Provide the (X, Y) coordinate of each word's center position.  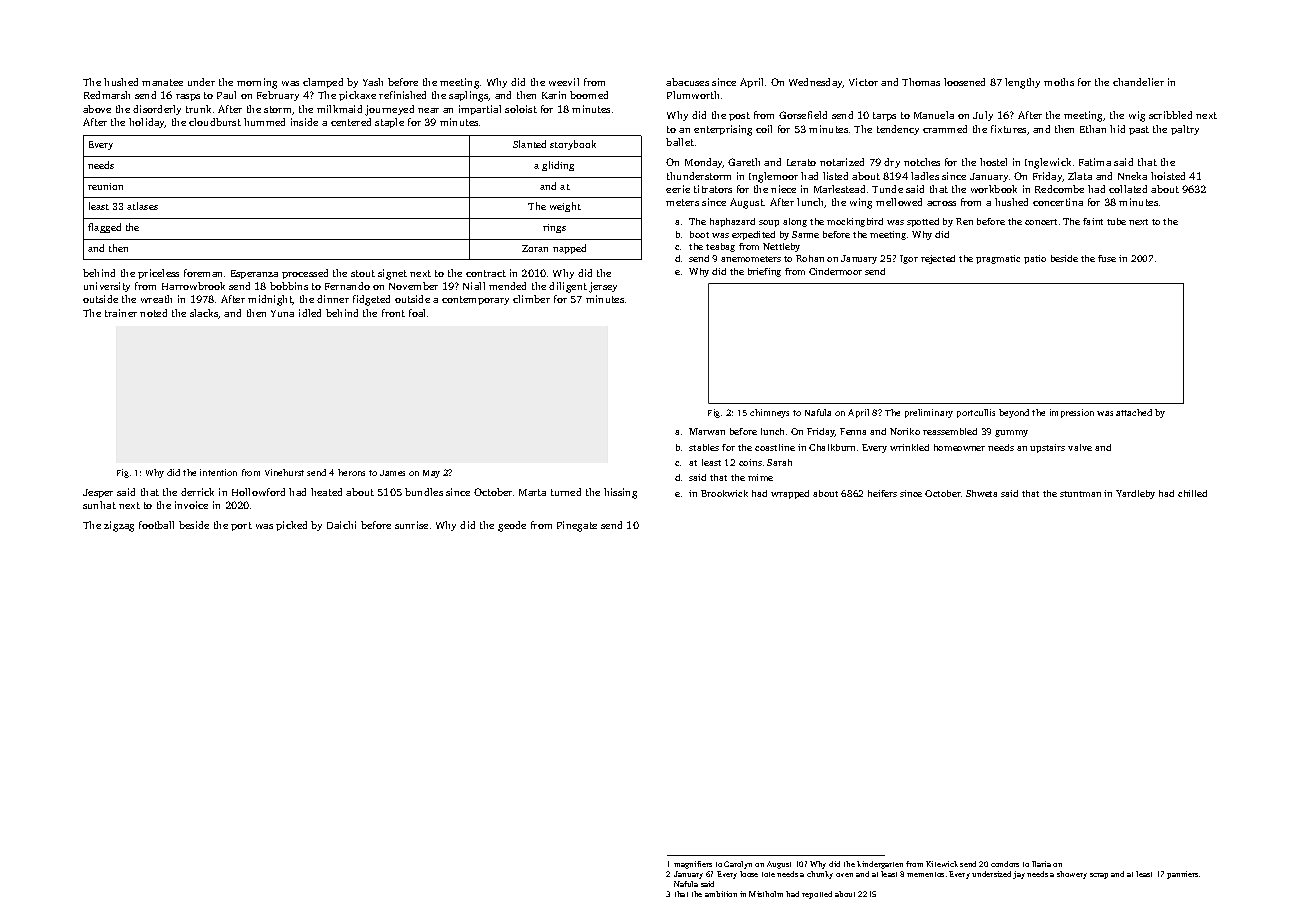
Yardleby (1135, 494)
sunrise (411, 525)
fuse (1107, 258)
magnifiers (693, 865)
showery (1072, 875)
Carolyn (738, 865)
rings (554, 228)
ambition (721, 894)
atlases (142, 206)
